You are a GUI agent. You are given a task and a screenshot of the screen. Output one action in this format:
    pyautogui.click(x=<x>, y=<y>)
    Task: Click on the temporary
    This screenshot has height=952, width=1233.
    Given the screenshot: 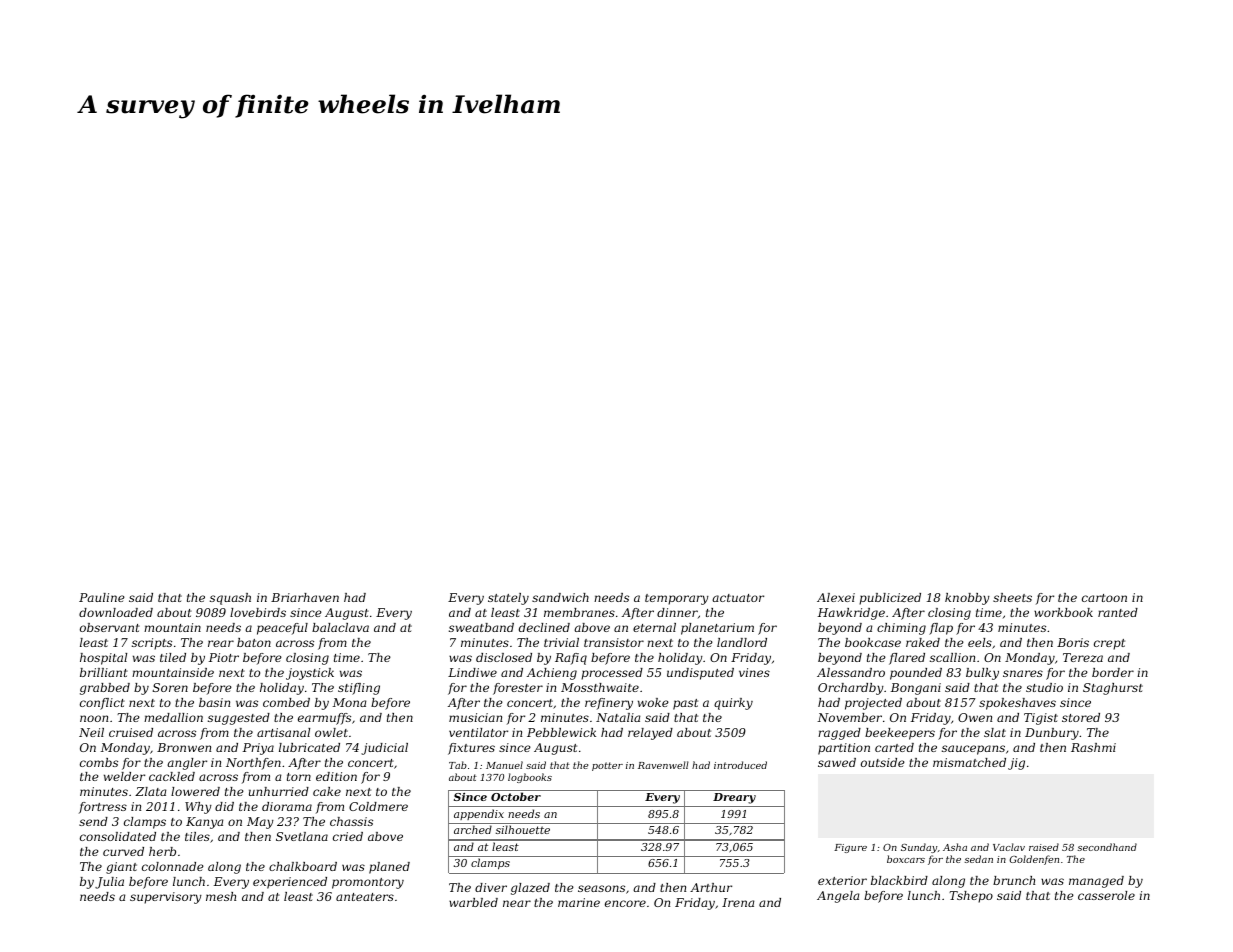 What is the action you would take?
    pyautogui.click(x=677, y=599)
